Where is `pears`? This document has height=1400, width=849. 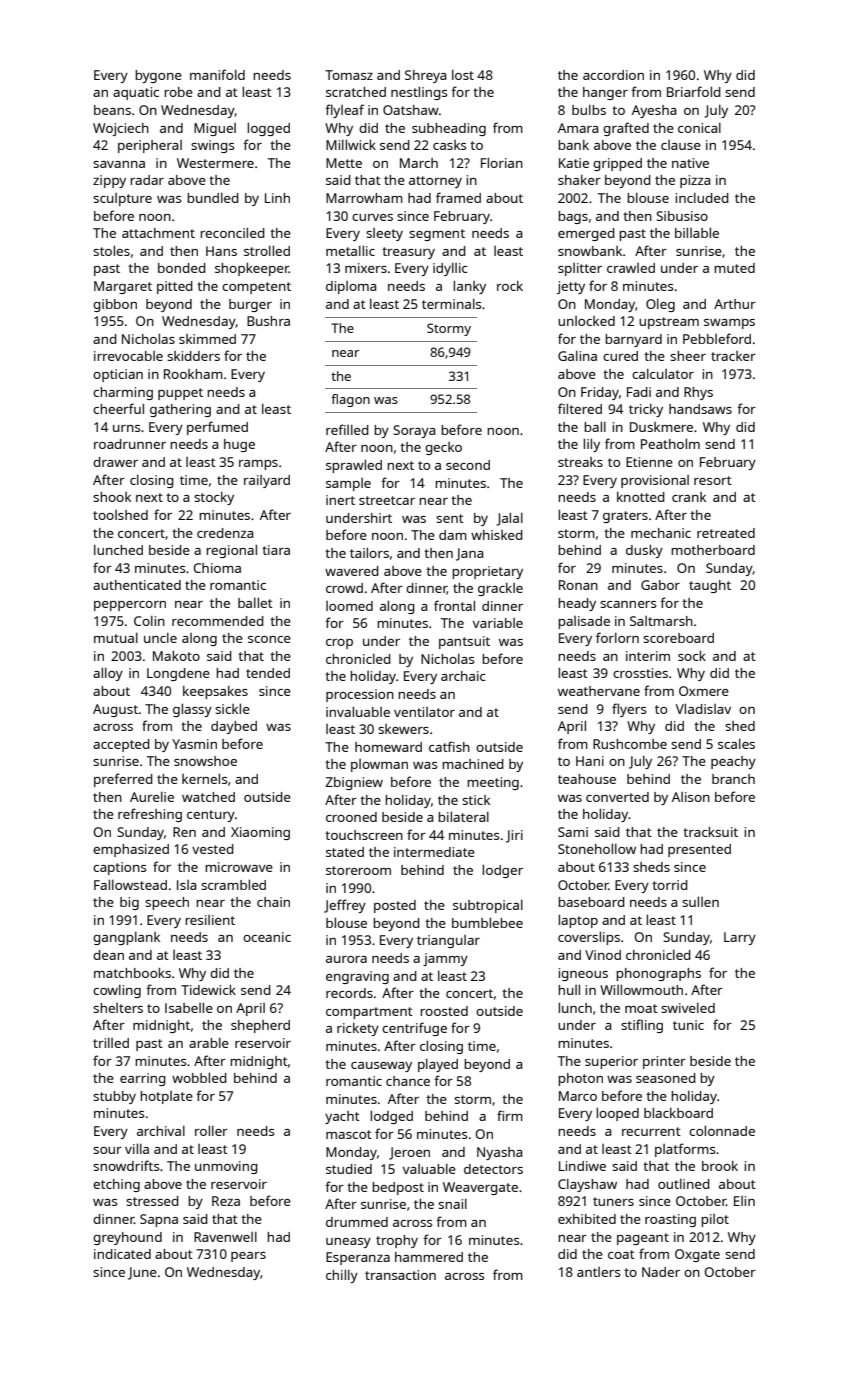 pears is located at coordinates (248, 1257).
